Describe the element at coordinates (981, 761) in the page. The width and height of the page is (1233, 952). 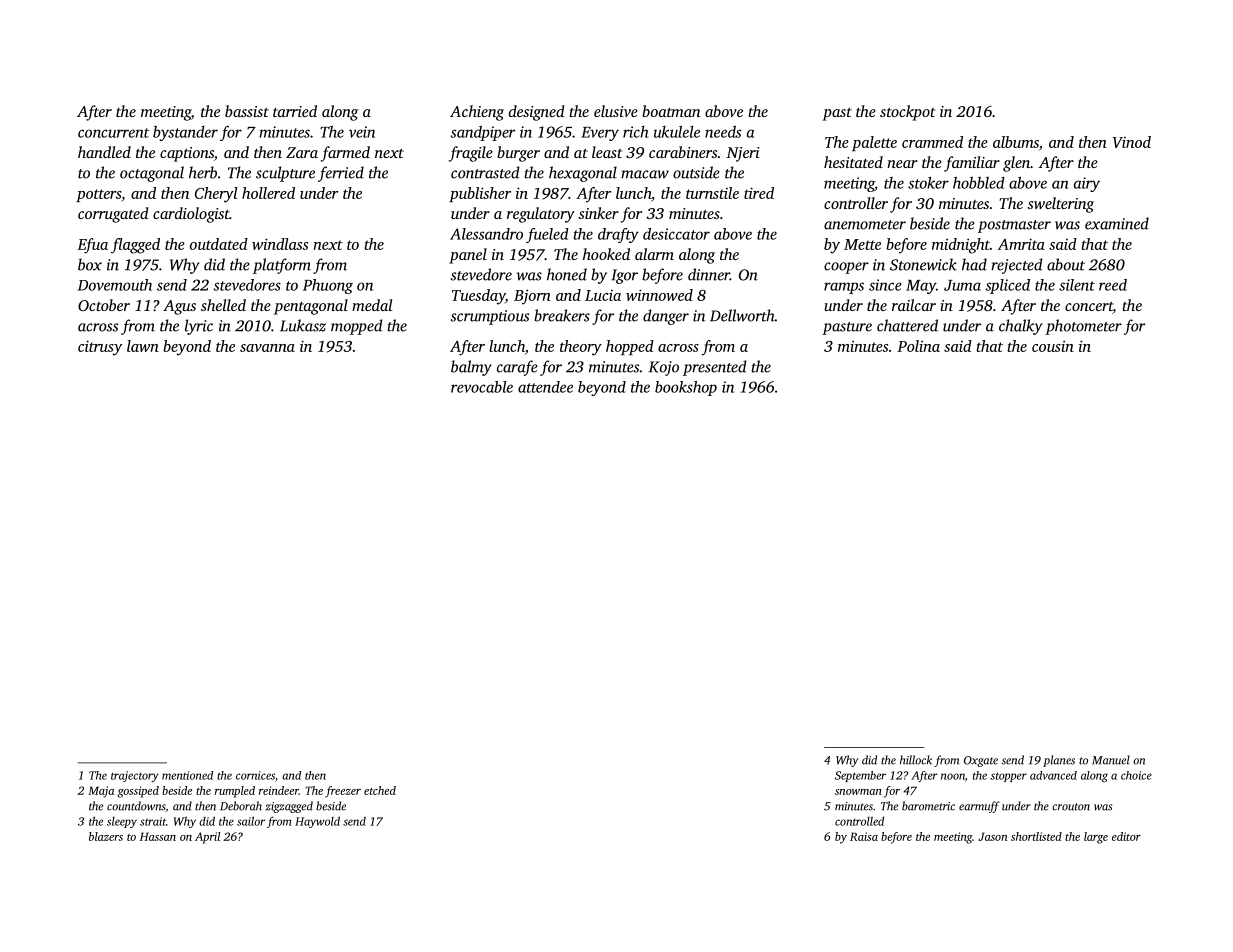
I see `Oxgate` at that location.
